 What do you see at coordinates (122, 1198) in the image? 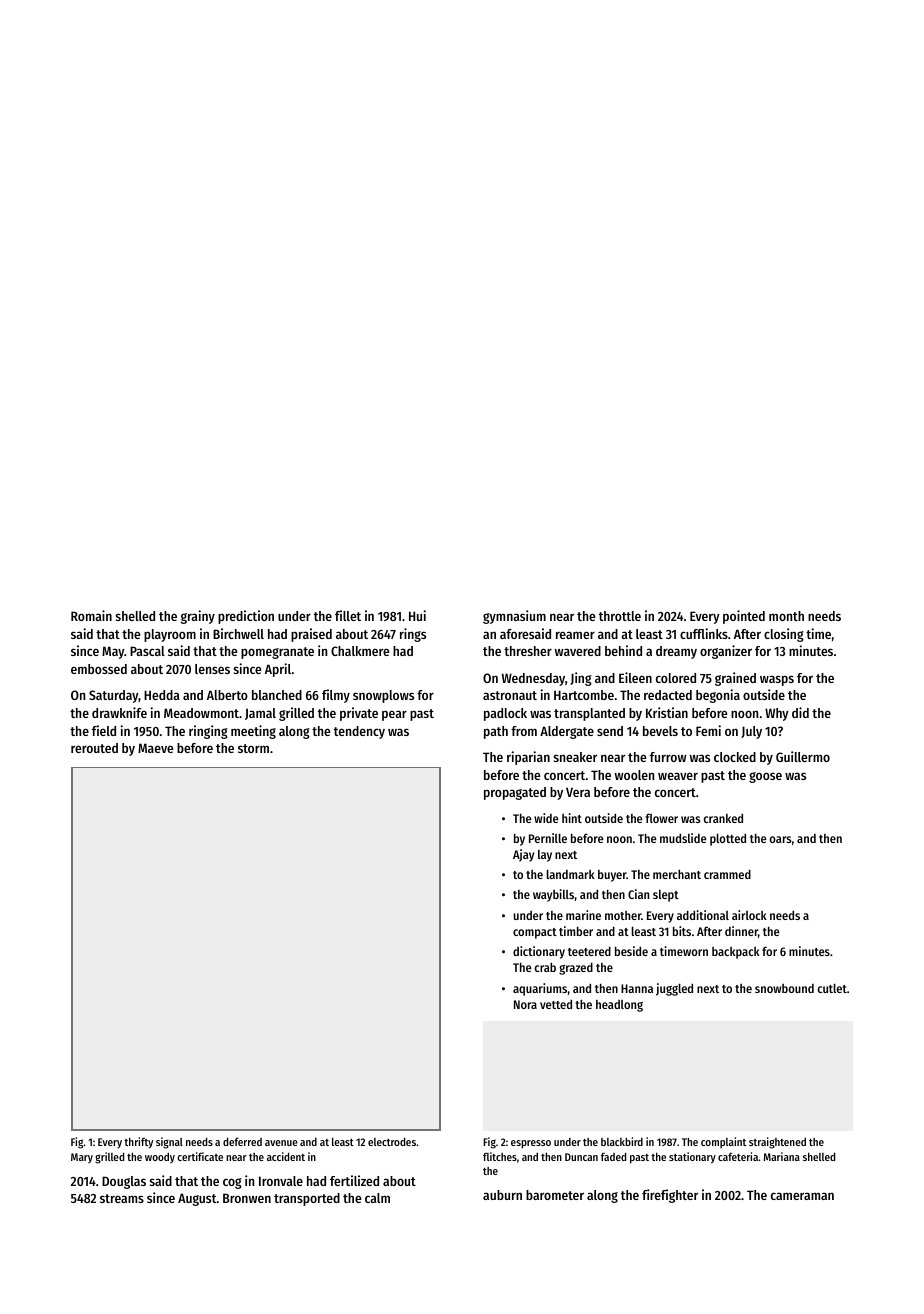
I see `streams` at bounding box center [122, 1198].
